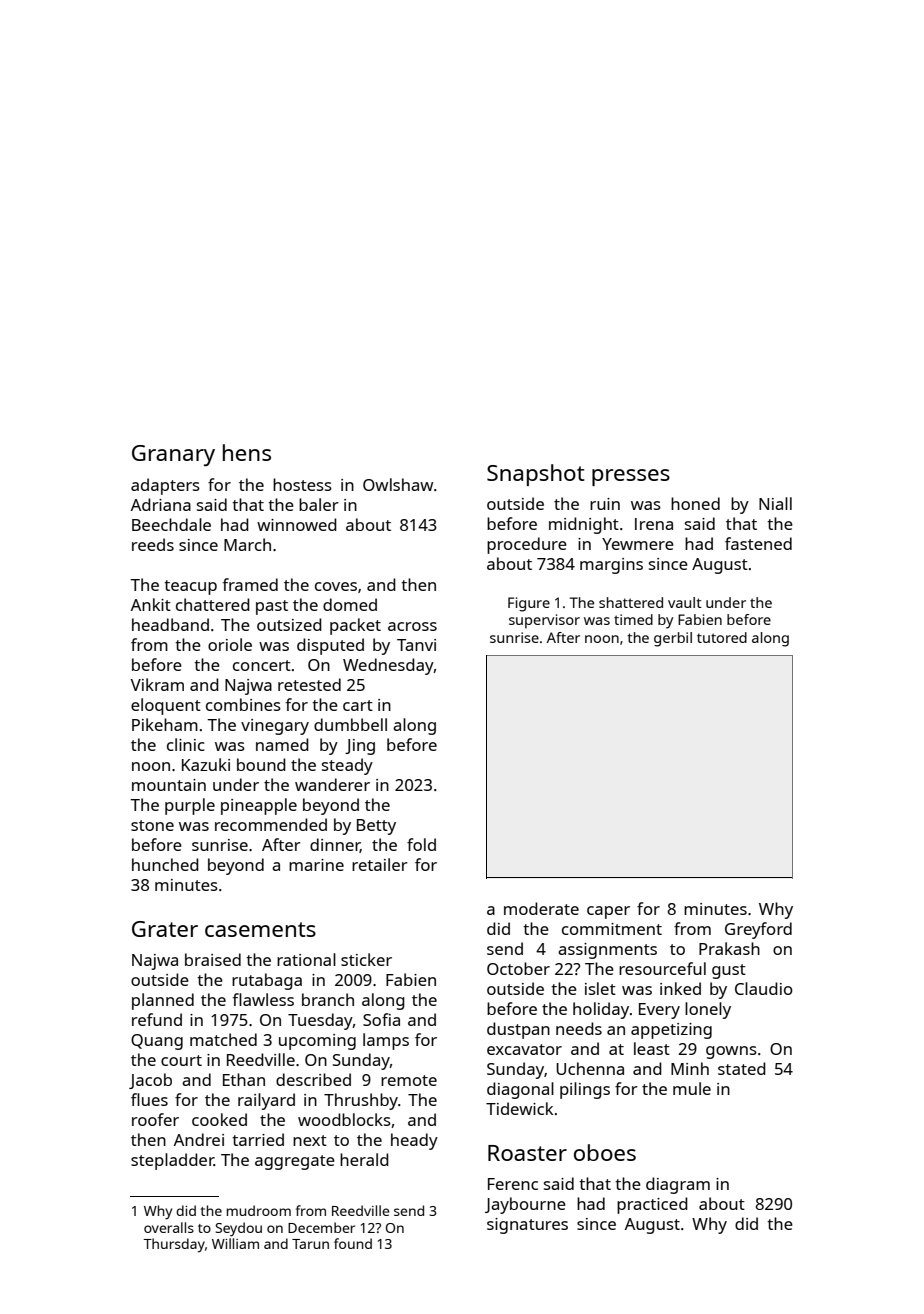  Describe the element at coordinates (729, 948) in the document. I see `Prakash` at that location.
